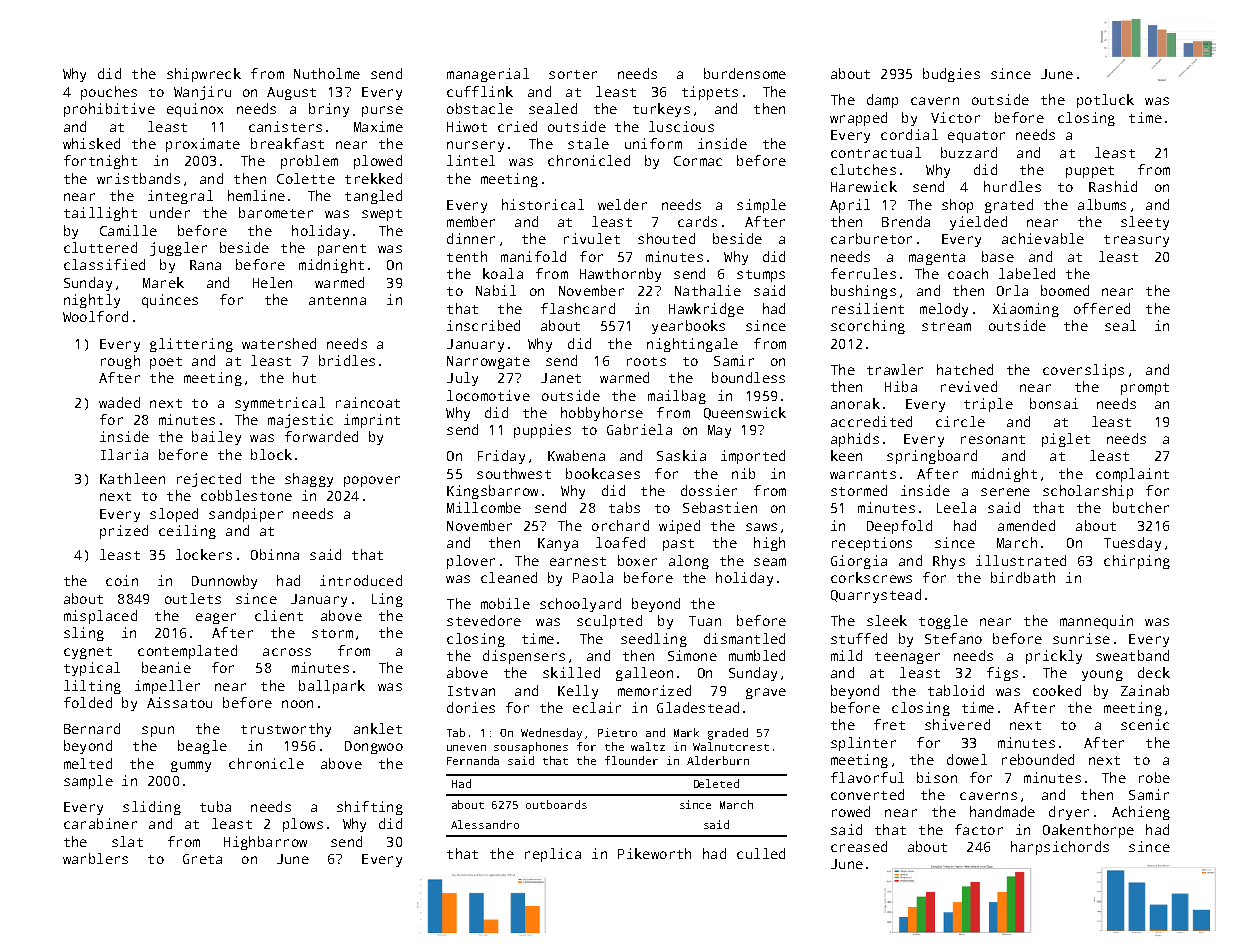 This page has width=1233, height=952. Describe the element at coordinates (646, 361) in the page. I see `roots` at that location.
